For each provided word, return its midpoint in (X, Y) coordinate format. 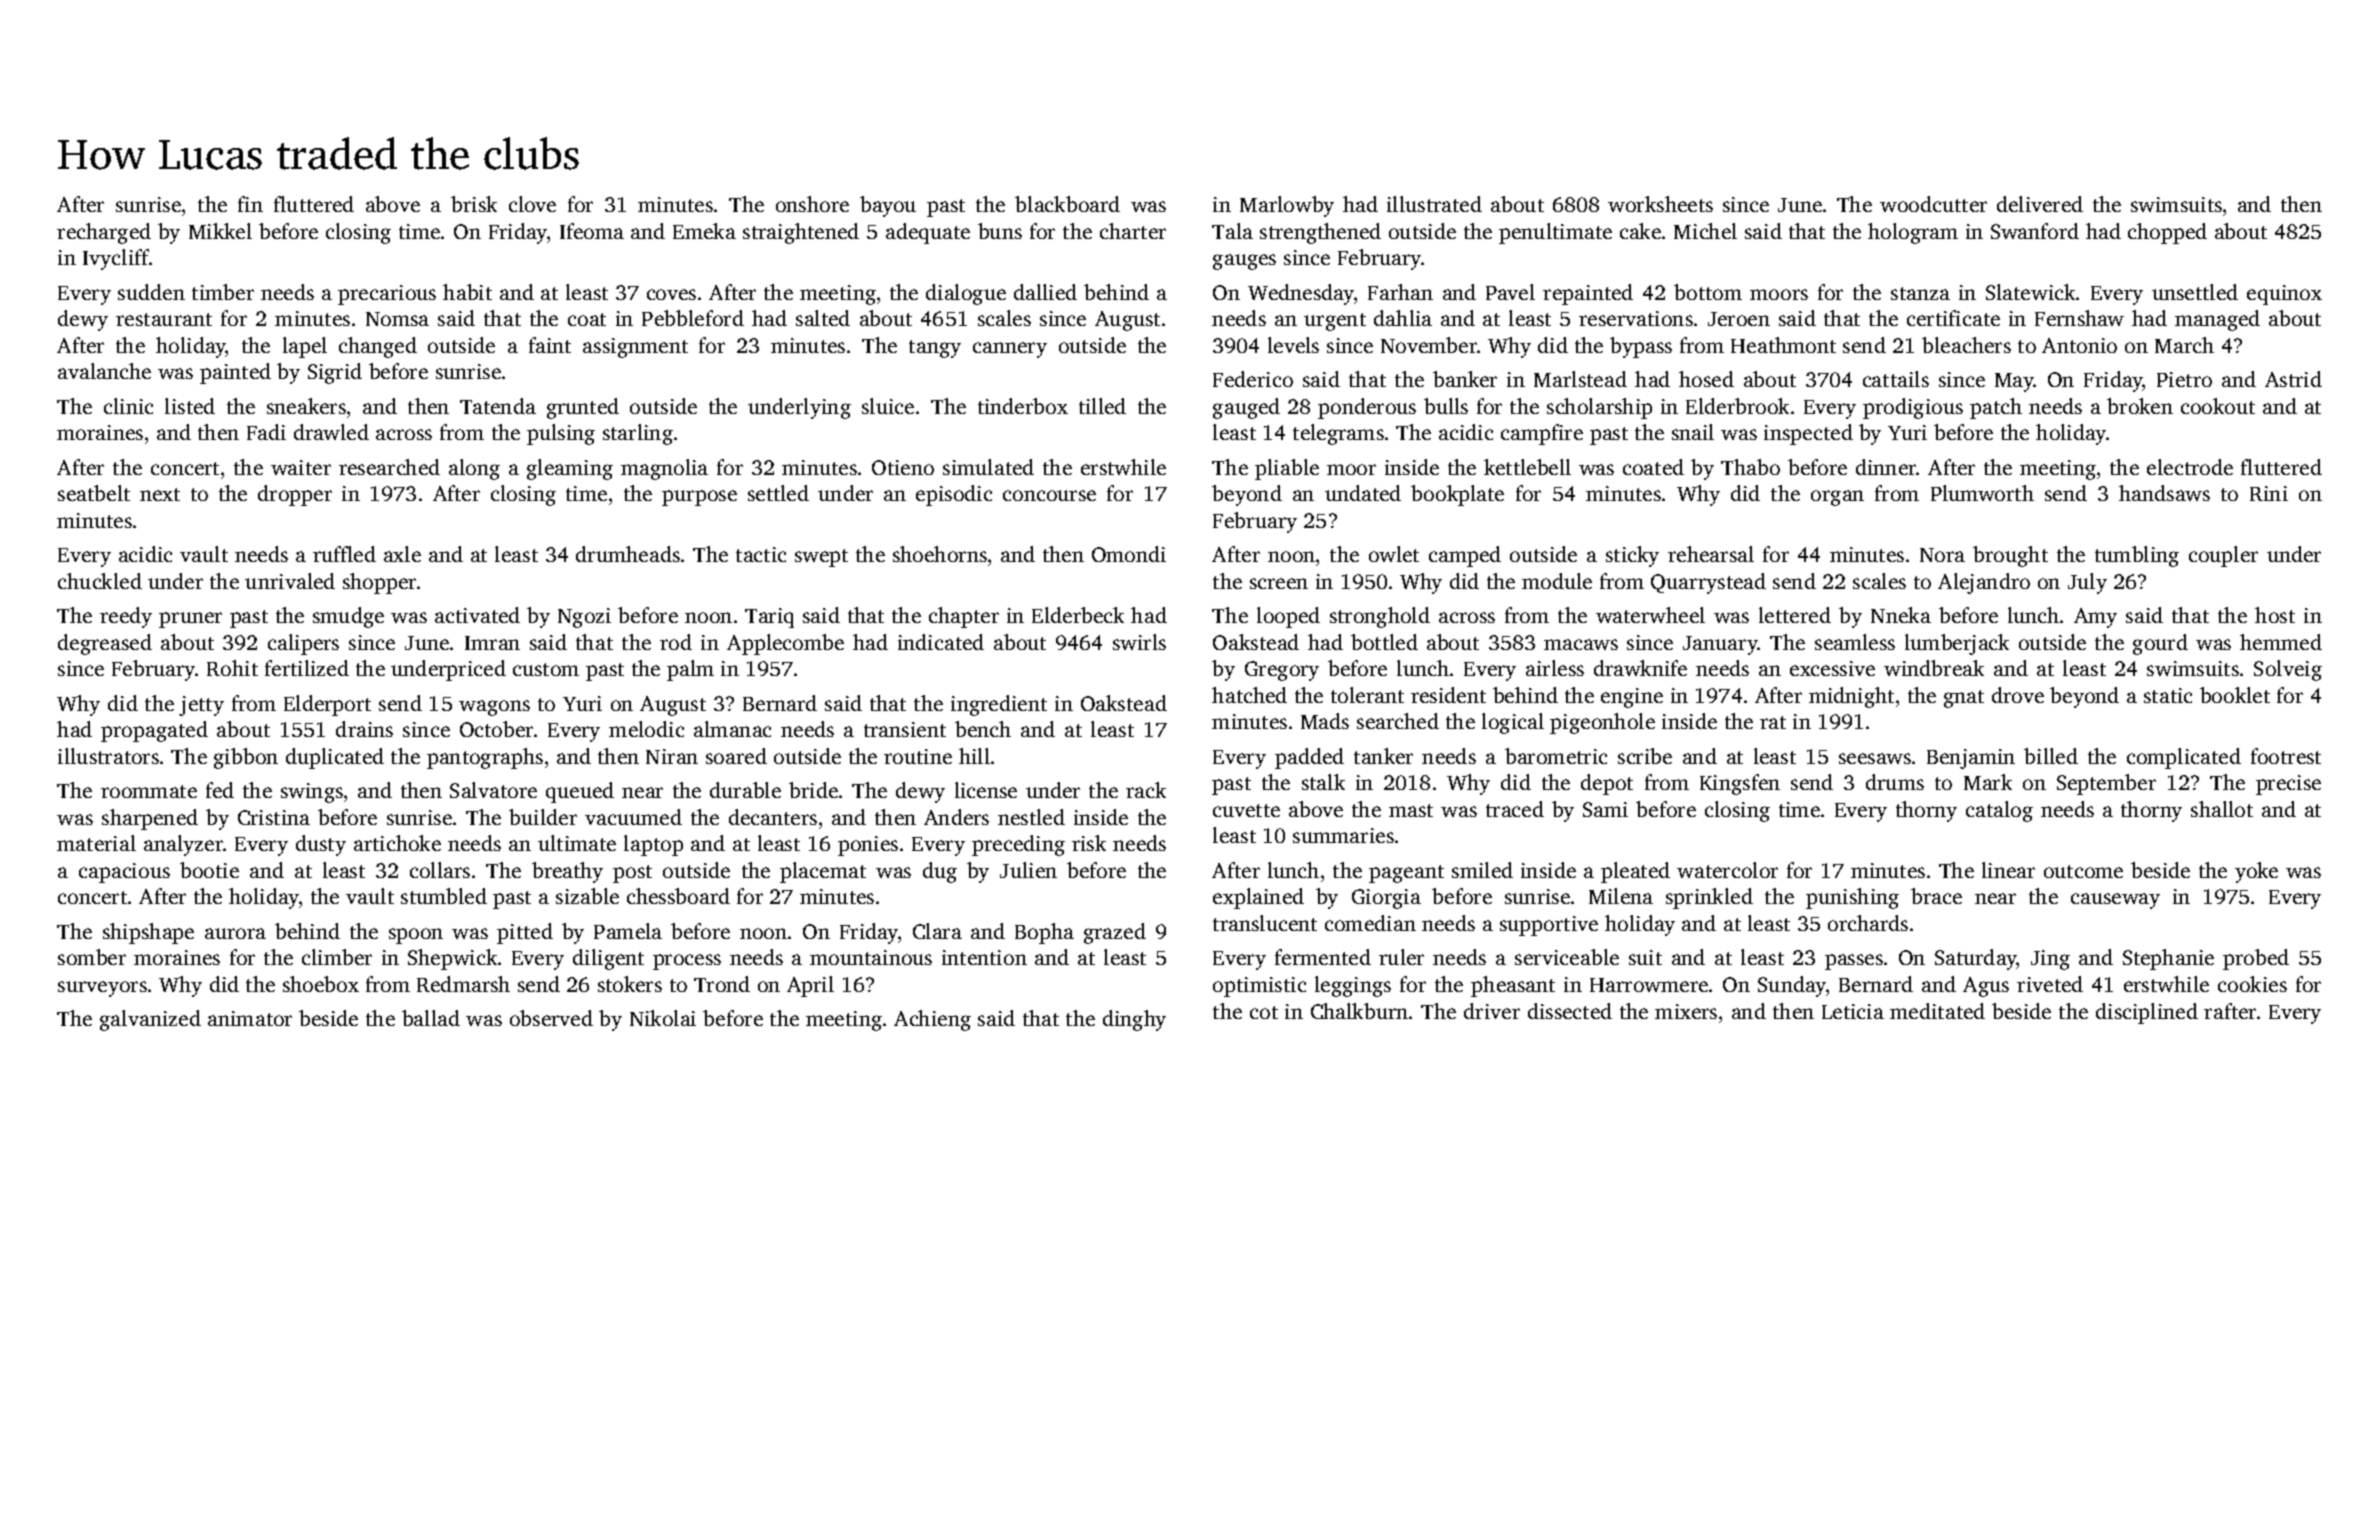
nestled (1031, 817)
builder (543, 817)
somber (92, 957)
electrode (2190, 467)
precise (2288, 785)
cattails (1896, 379)
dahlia (1403, 318)
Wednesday (1301, 294)
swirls (1139, 642)
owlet (1394, 554)
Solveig (2288, 670)
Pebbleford (693, 318)
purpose (699, 498)
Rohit (232, 668)
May (2014, 382)
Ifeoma (592, 231)
